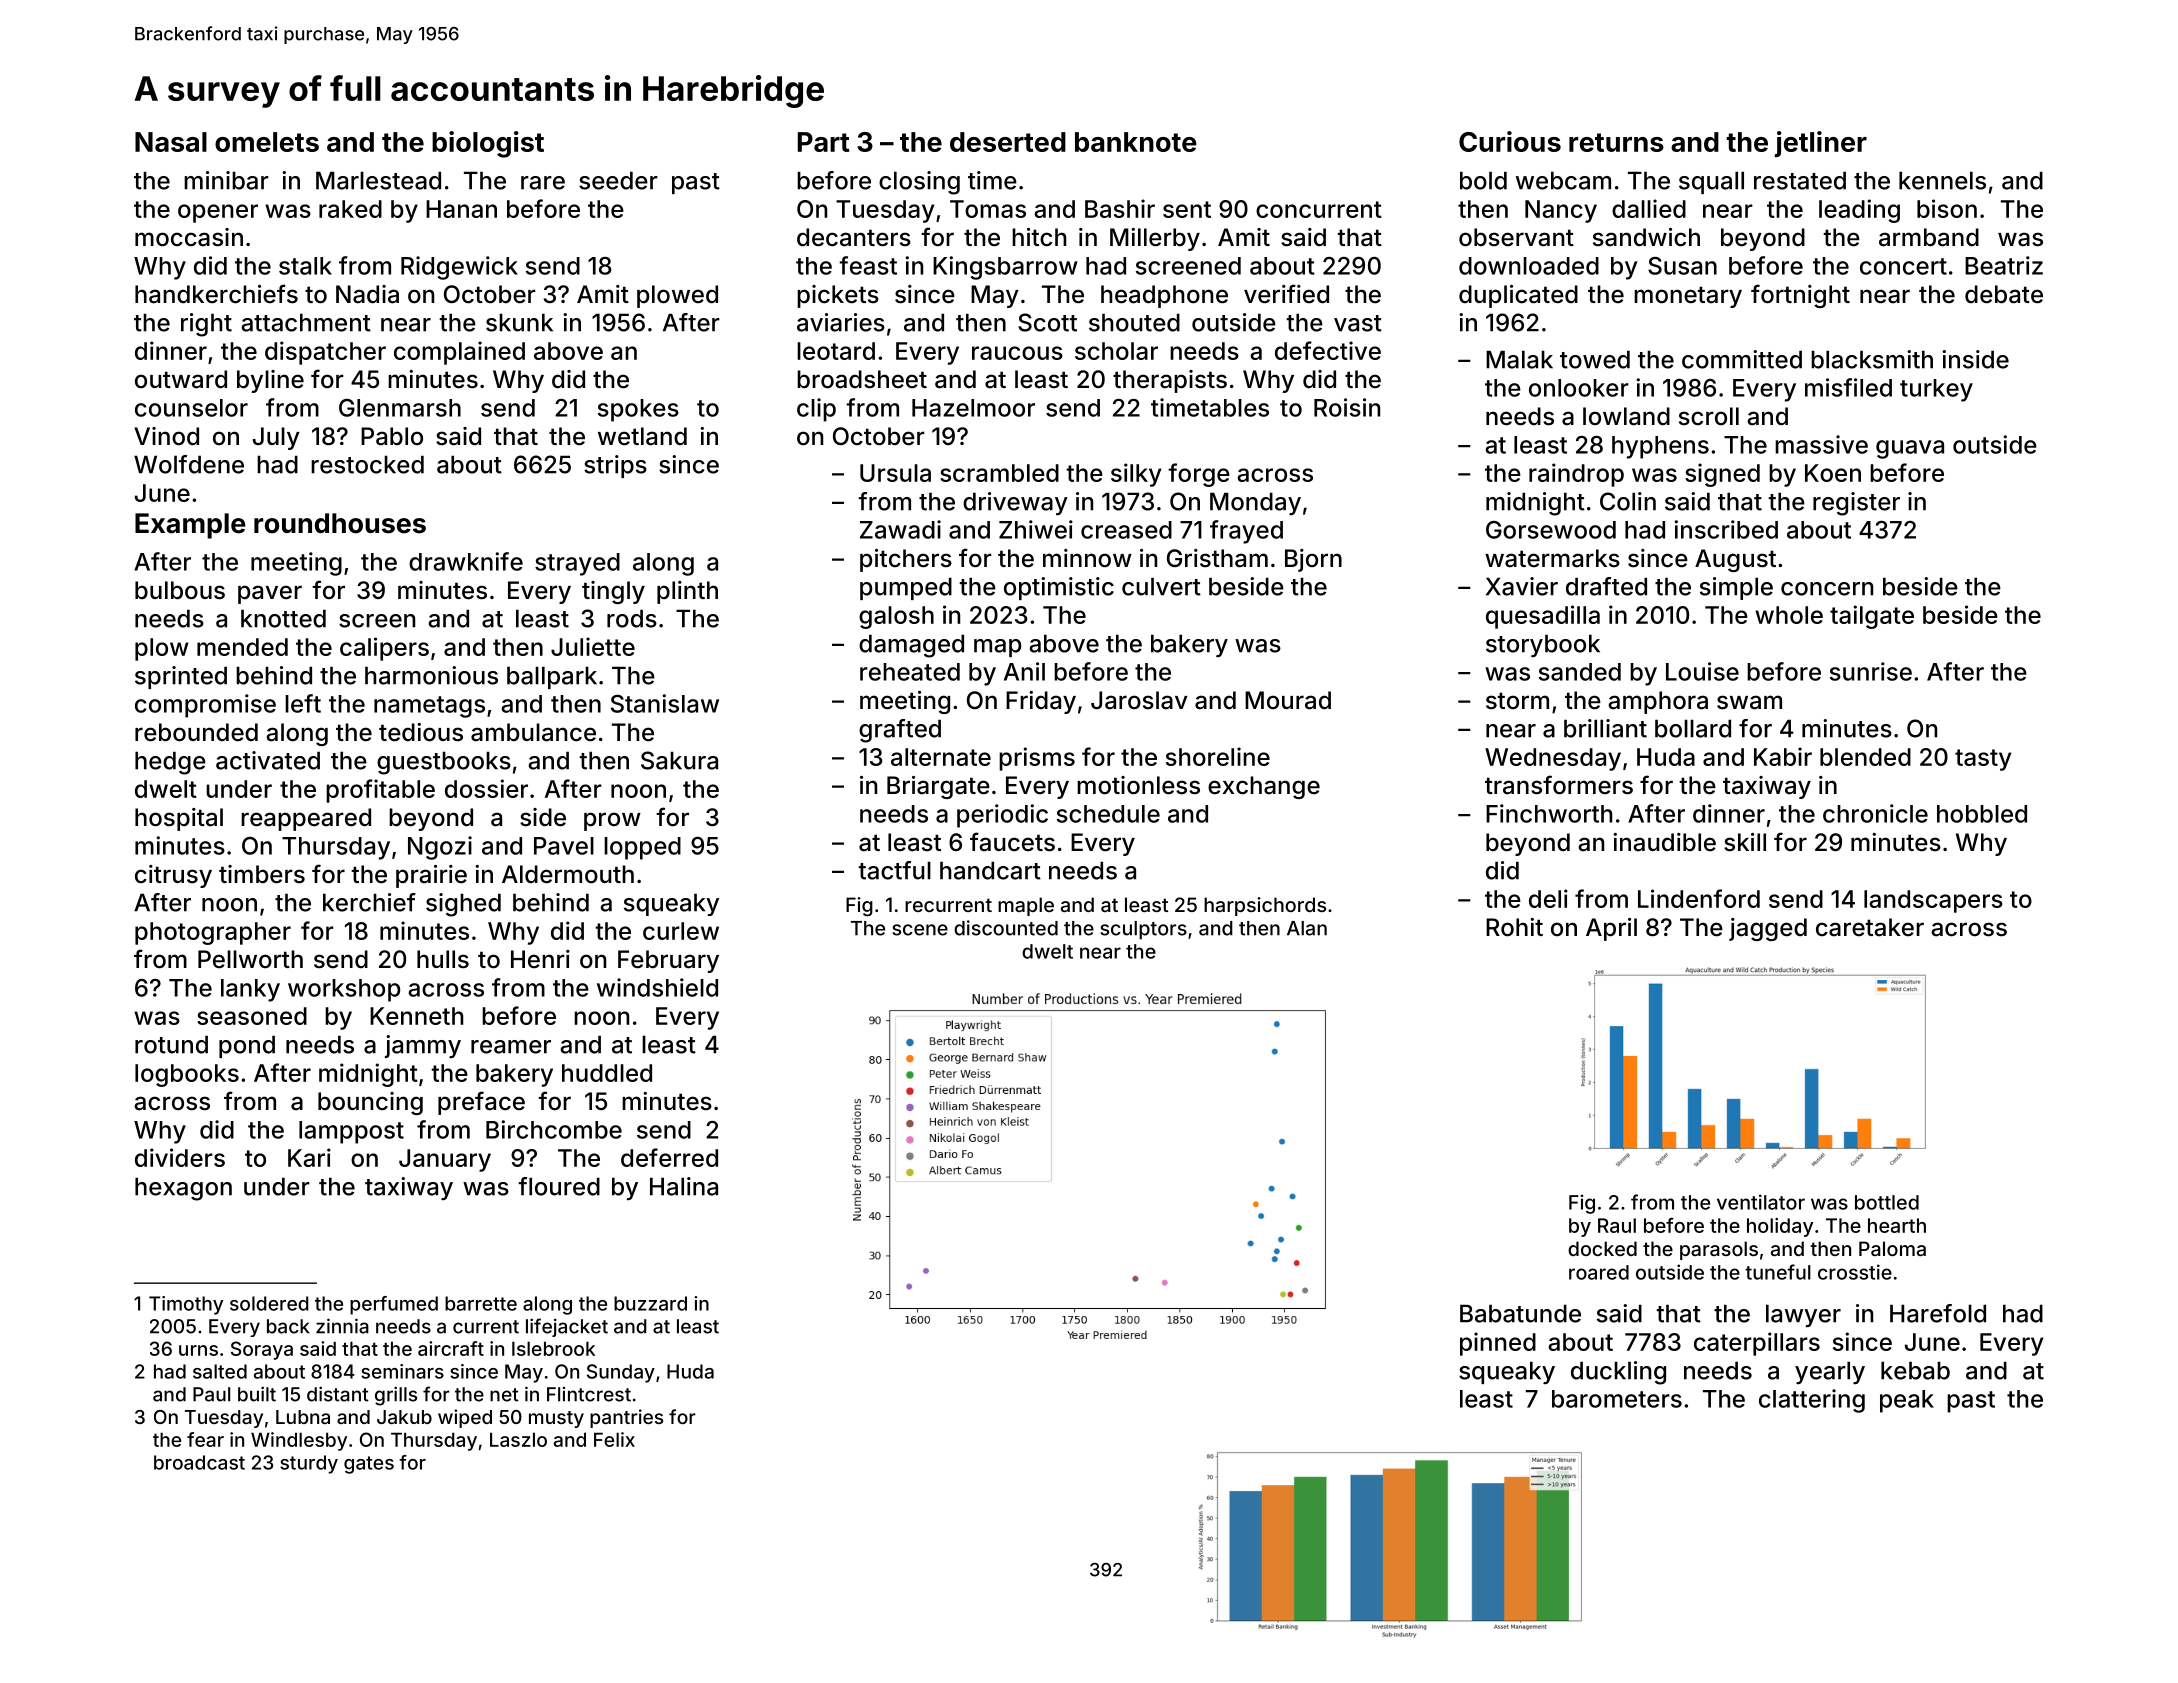 This screenshot has height=1683, width=2178. Describe the element at coordinates (973, 408) in the screenshot. I see `Hazelmoor` at that location.
